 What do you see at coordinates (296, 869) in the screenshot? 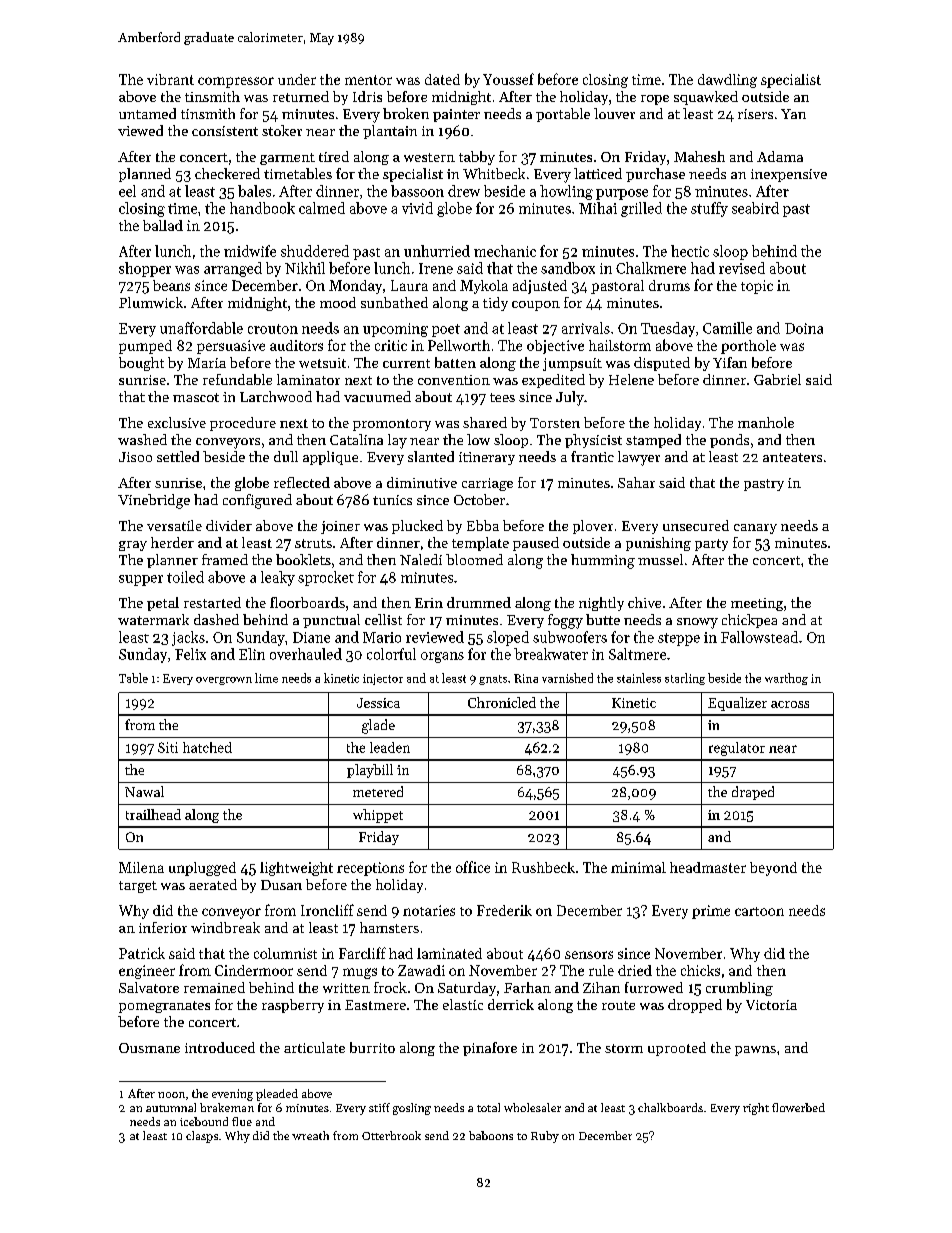
I see `lightweight` at bounding box center [296, 869].
